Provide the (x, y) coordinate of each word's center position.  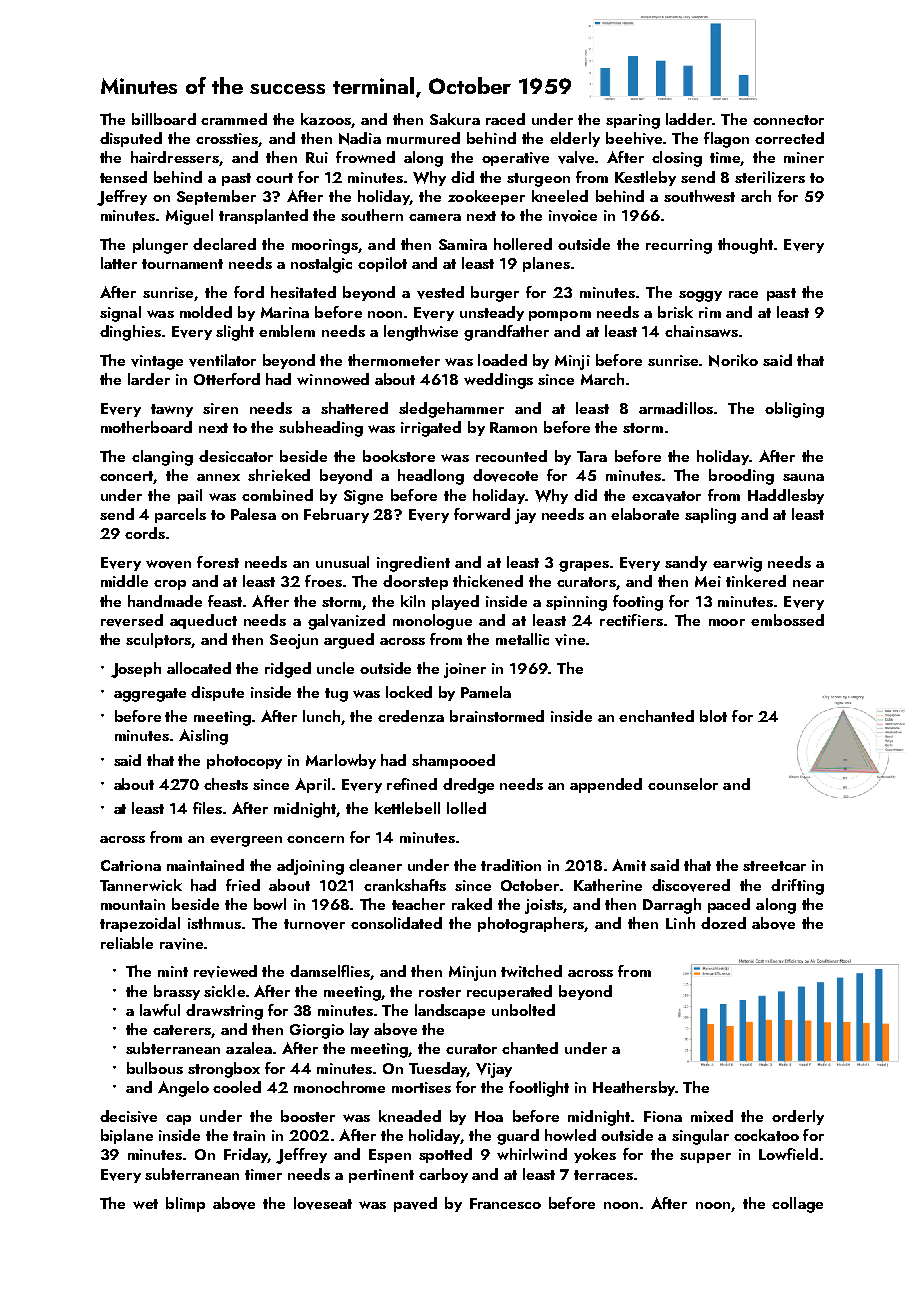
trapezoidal (140, 924)
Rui (317, 157)
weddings (498, 381)
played (455, 602)
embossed (787, 620)
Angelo (183, 1089)
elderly (575, 139)
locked (409, 692)
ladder (689, 119)
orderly (798, 1117)
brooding (741, 477)
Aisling (203, 737)
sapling (710, 516)
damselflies (330, 972)
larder (149, 379)
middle (124, 581)
